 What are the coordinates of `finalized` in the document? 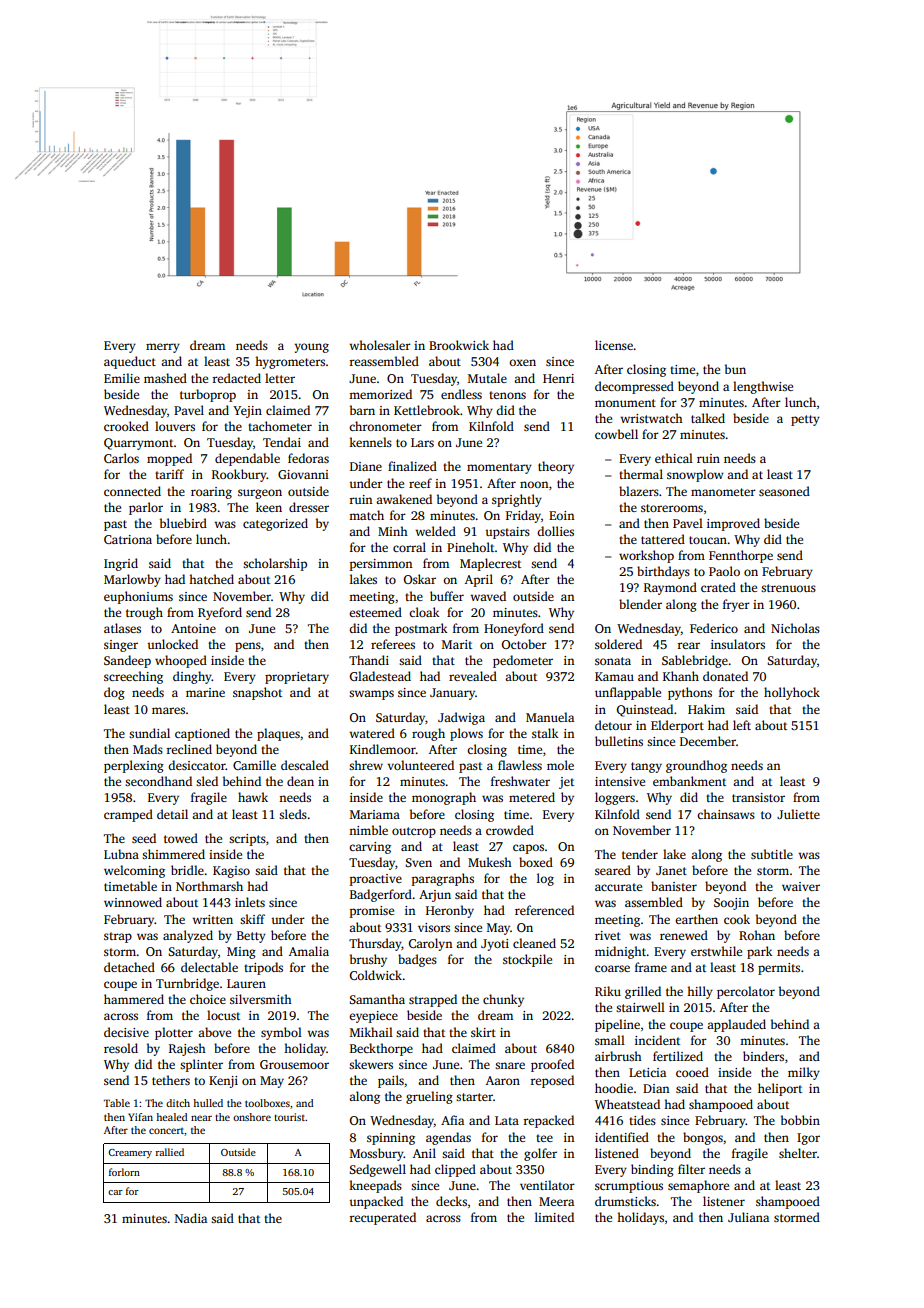 It's located at (412, 466).
